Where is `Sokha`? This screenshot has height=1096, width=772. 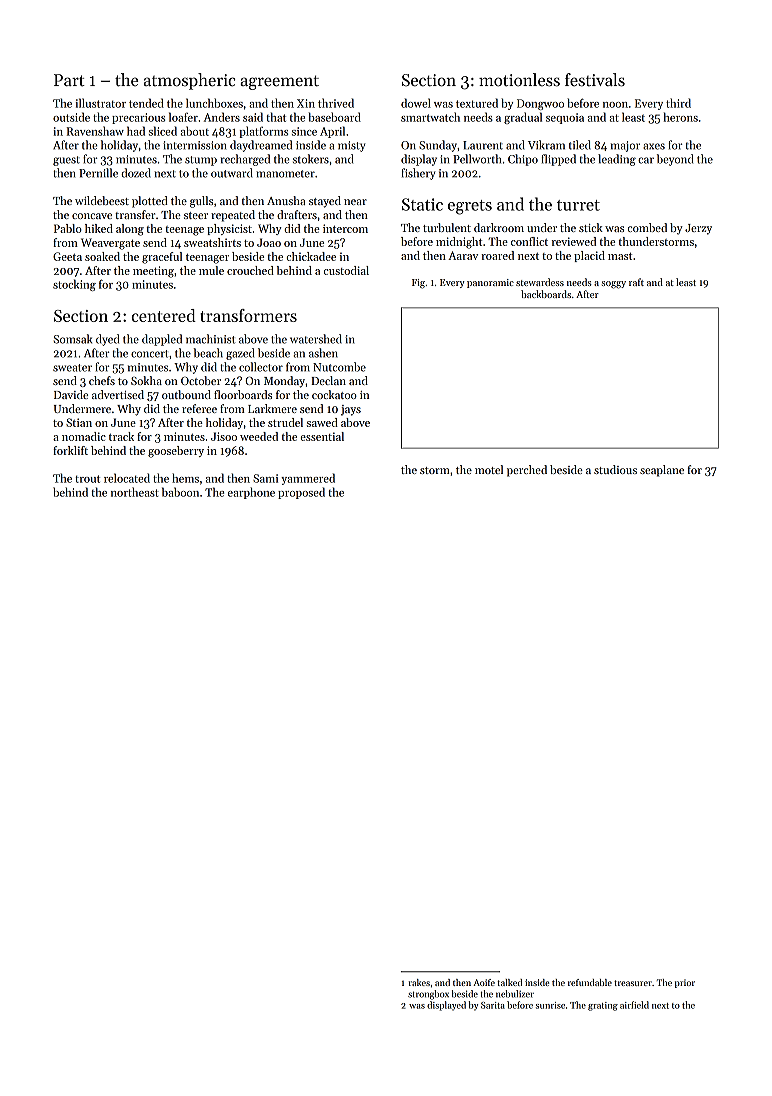 Sokha is located at coordinates (146, 380).
